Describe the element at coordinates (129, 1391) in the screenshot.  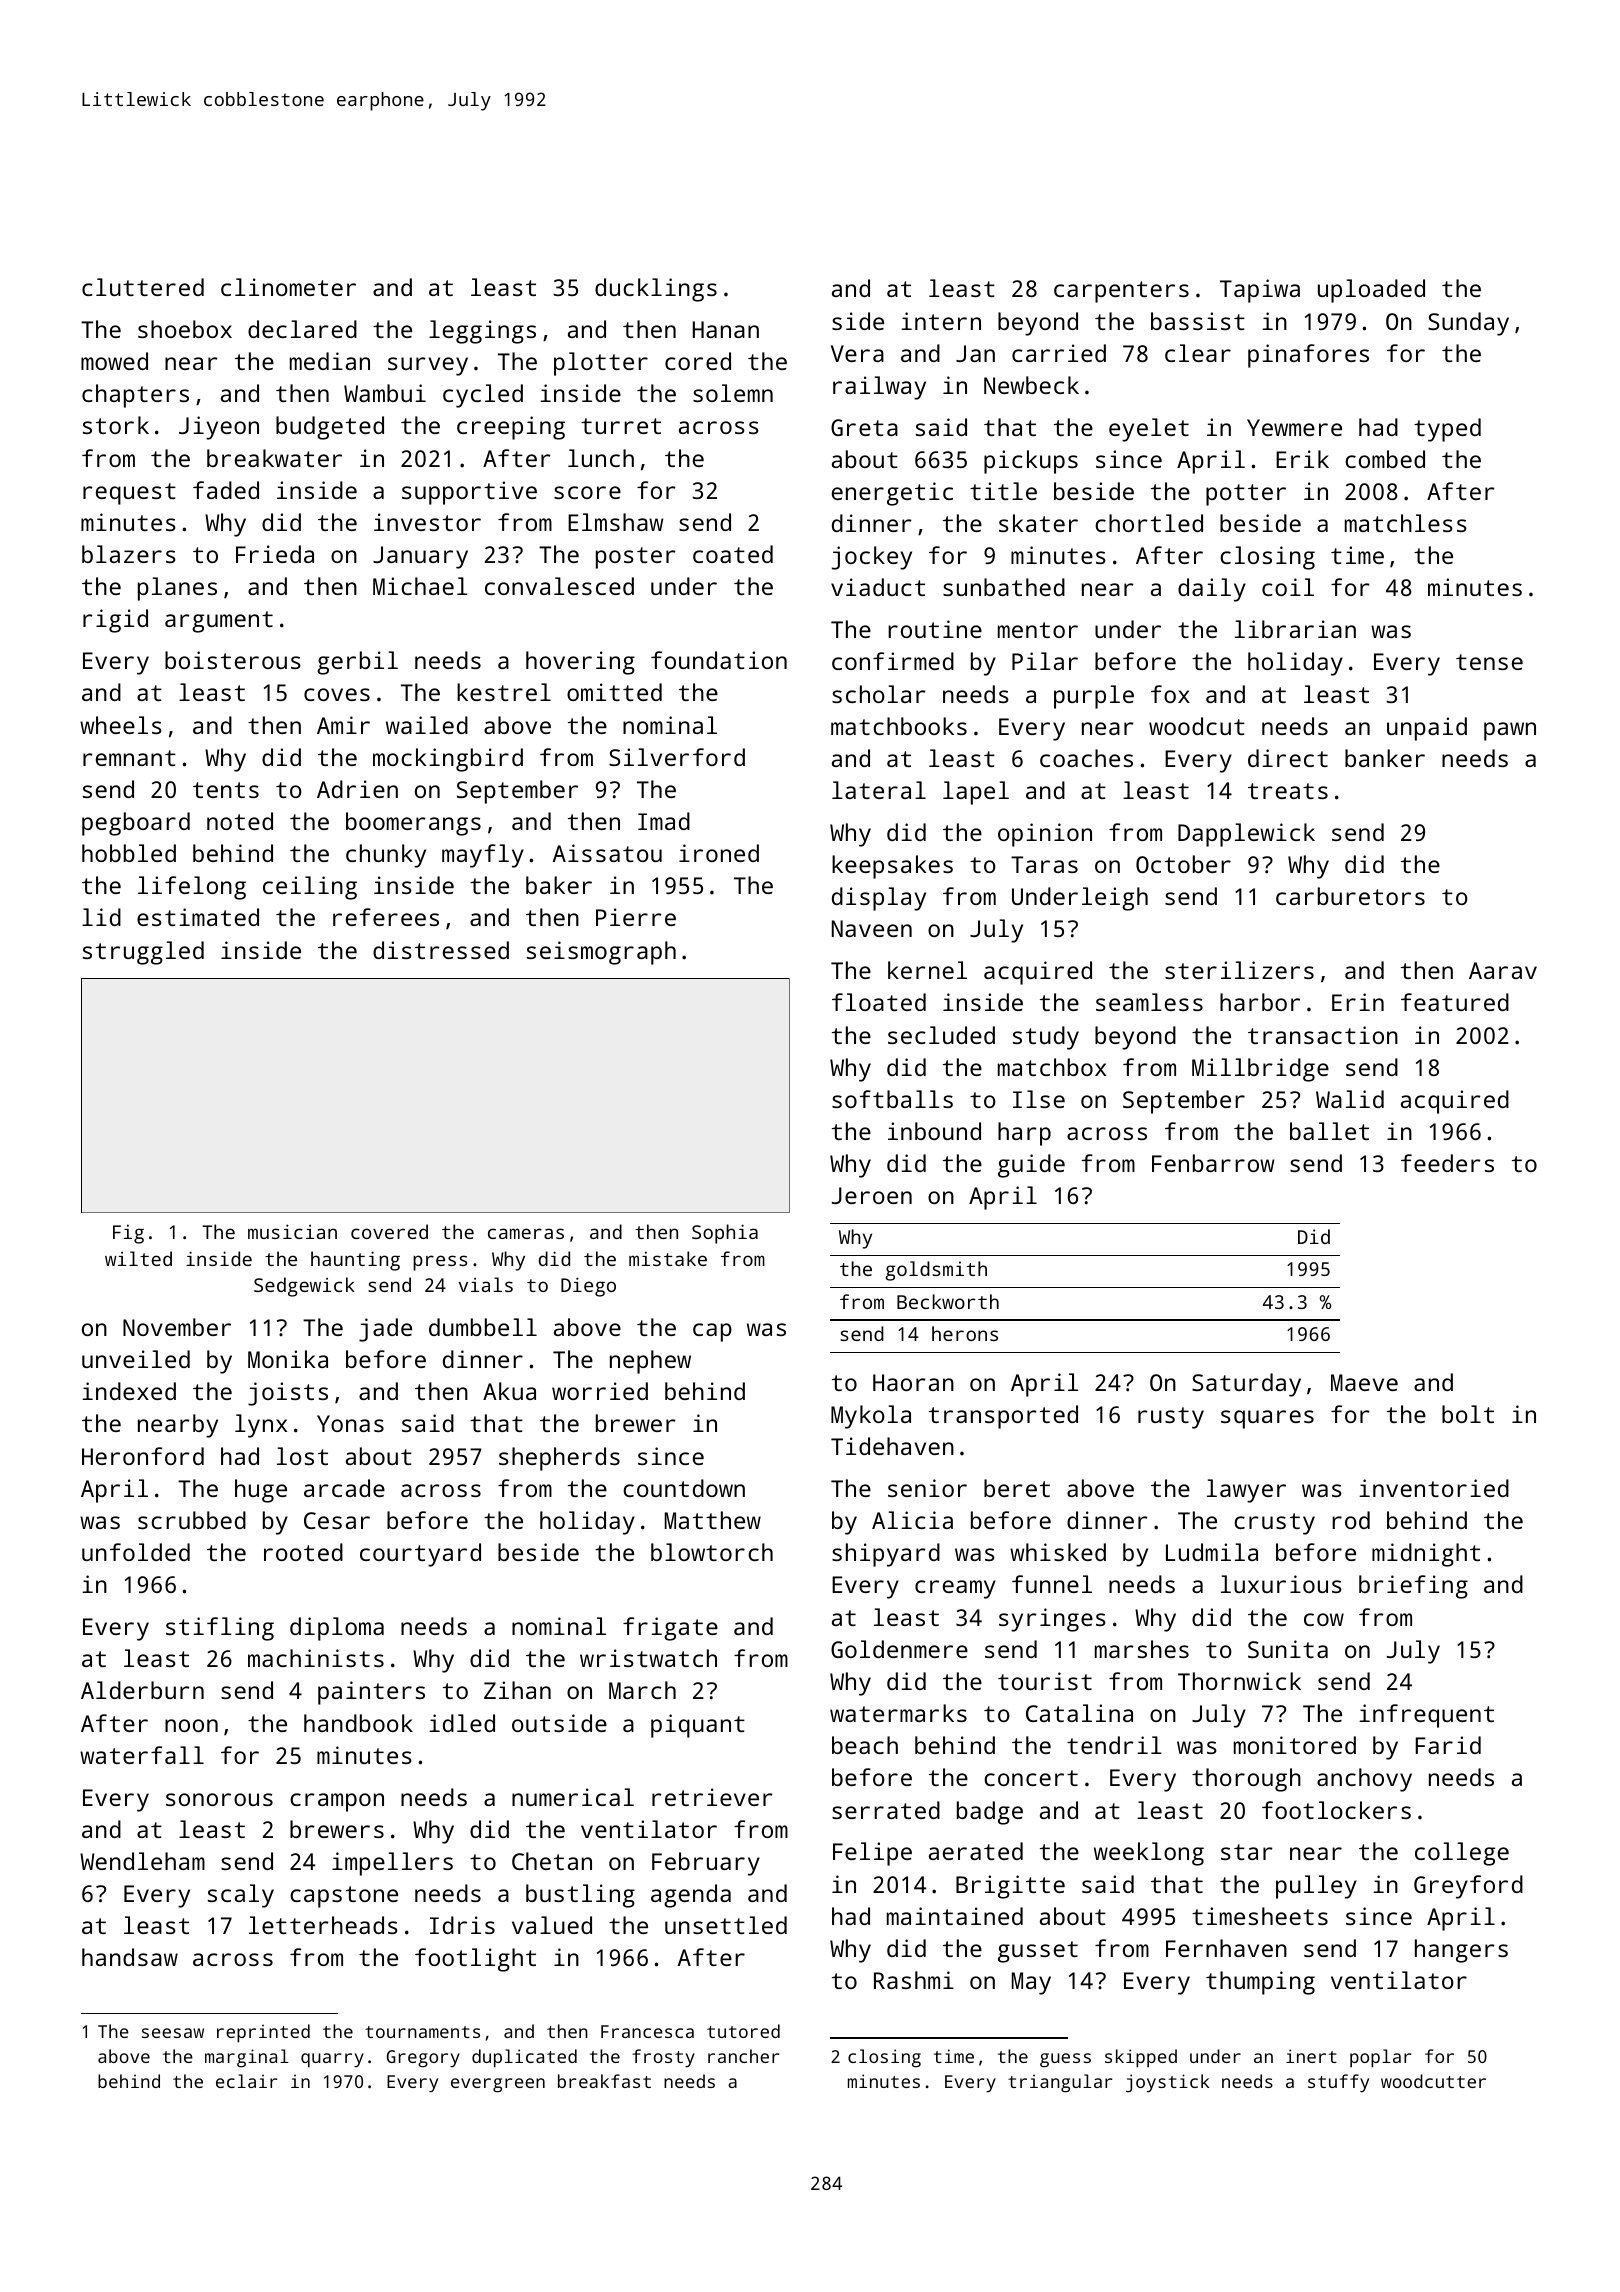
I see `indexed` at that location.
